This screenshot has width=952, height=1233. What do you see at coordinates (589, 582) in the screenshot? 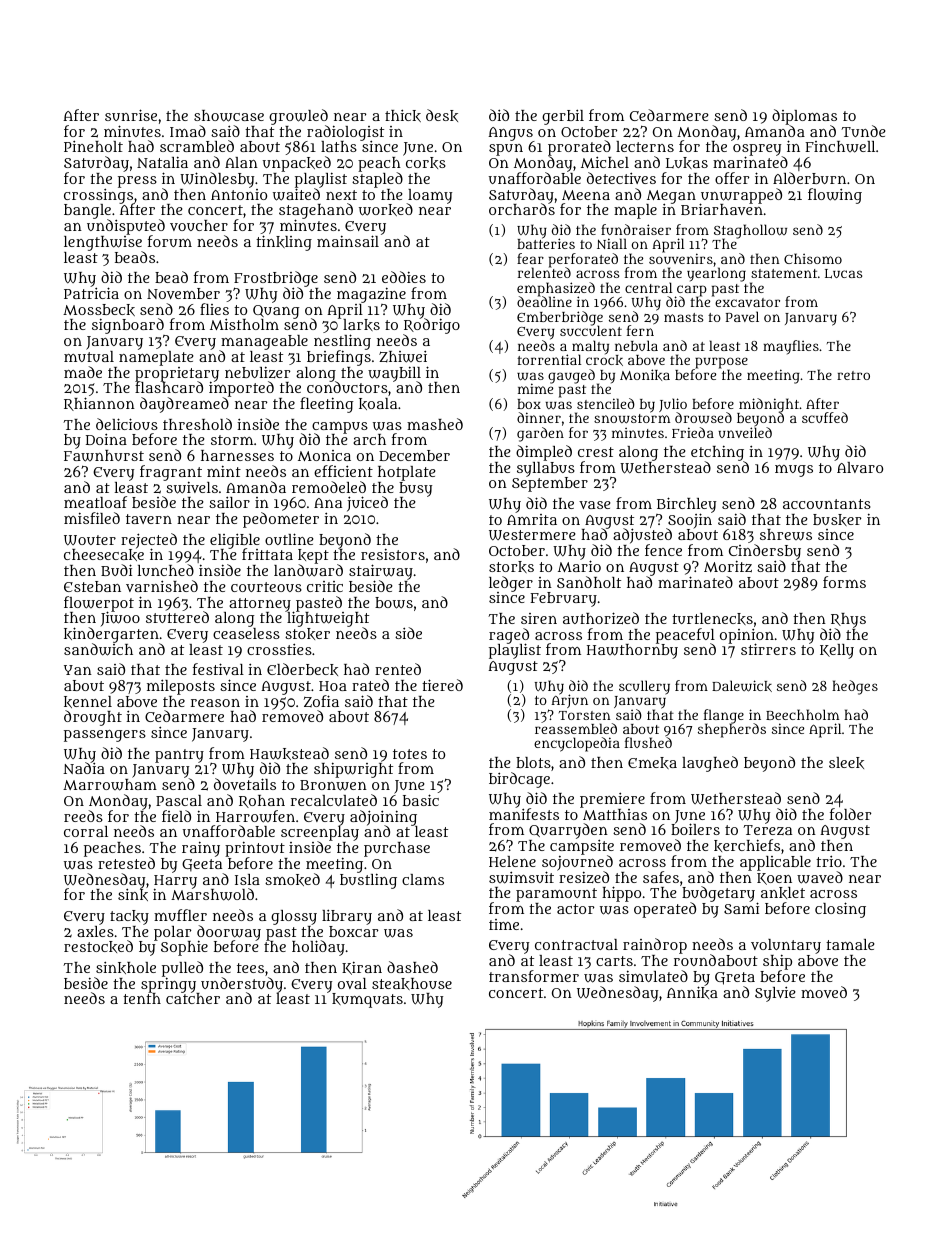
I see `Sandholt` at bounding box center [589, 582].
